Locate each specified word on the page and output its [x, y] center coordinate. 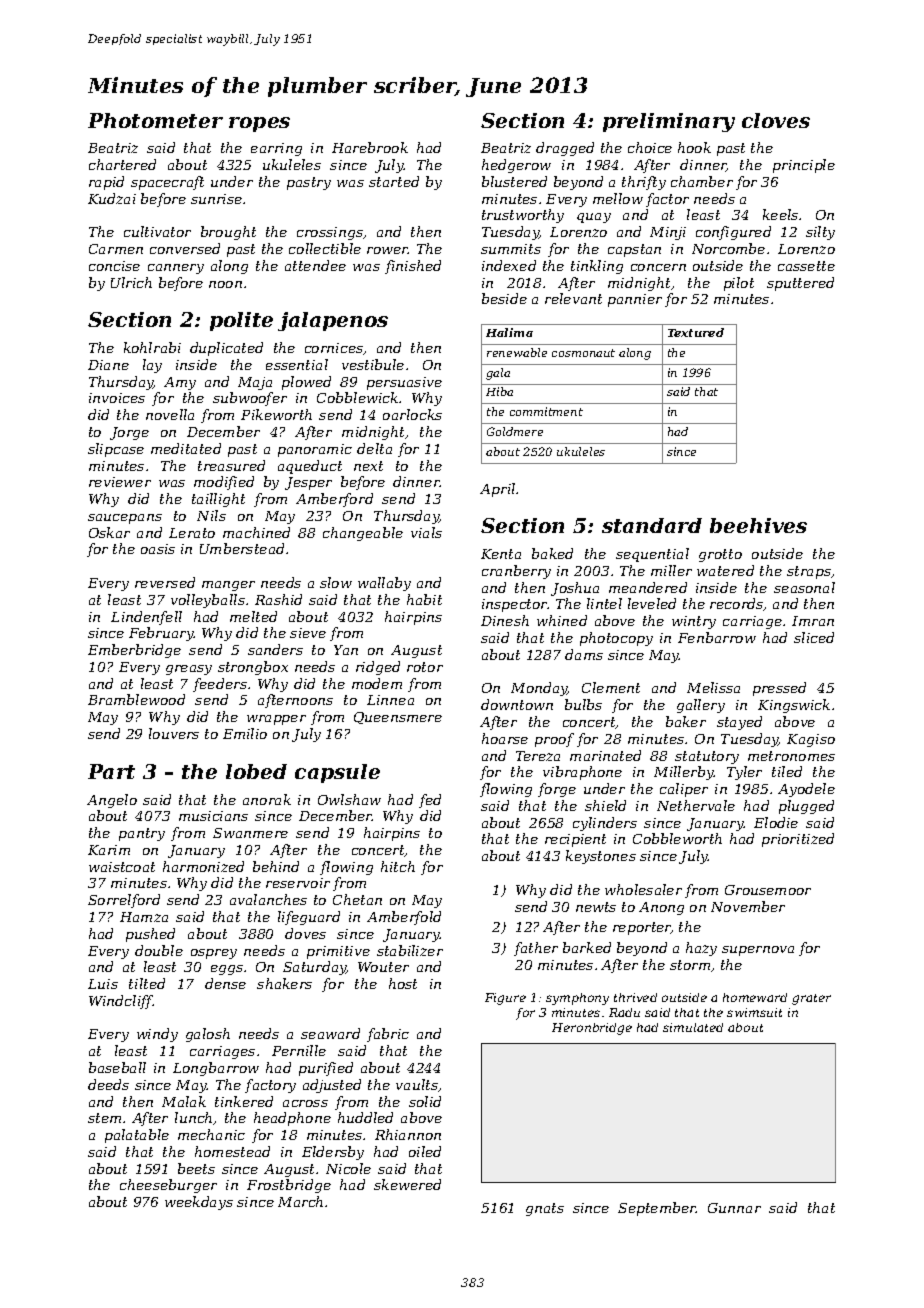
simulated [693, 1027]
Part [111, 771]
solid [425, 1101]
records [737, 604]
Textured [696, 332]
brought [228, 233]
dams [584, 654]
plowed [306, 383]
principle [804, 166]
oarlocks [412, 414]
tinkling [597, 267]
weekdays [199, 1203]
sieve [308, 633]
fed [430, 801]
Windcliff [121, 1002]
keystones [601, 857]
